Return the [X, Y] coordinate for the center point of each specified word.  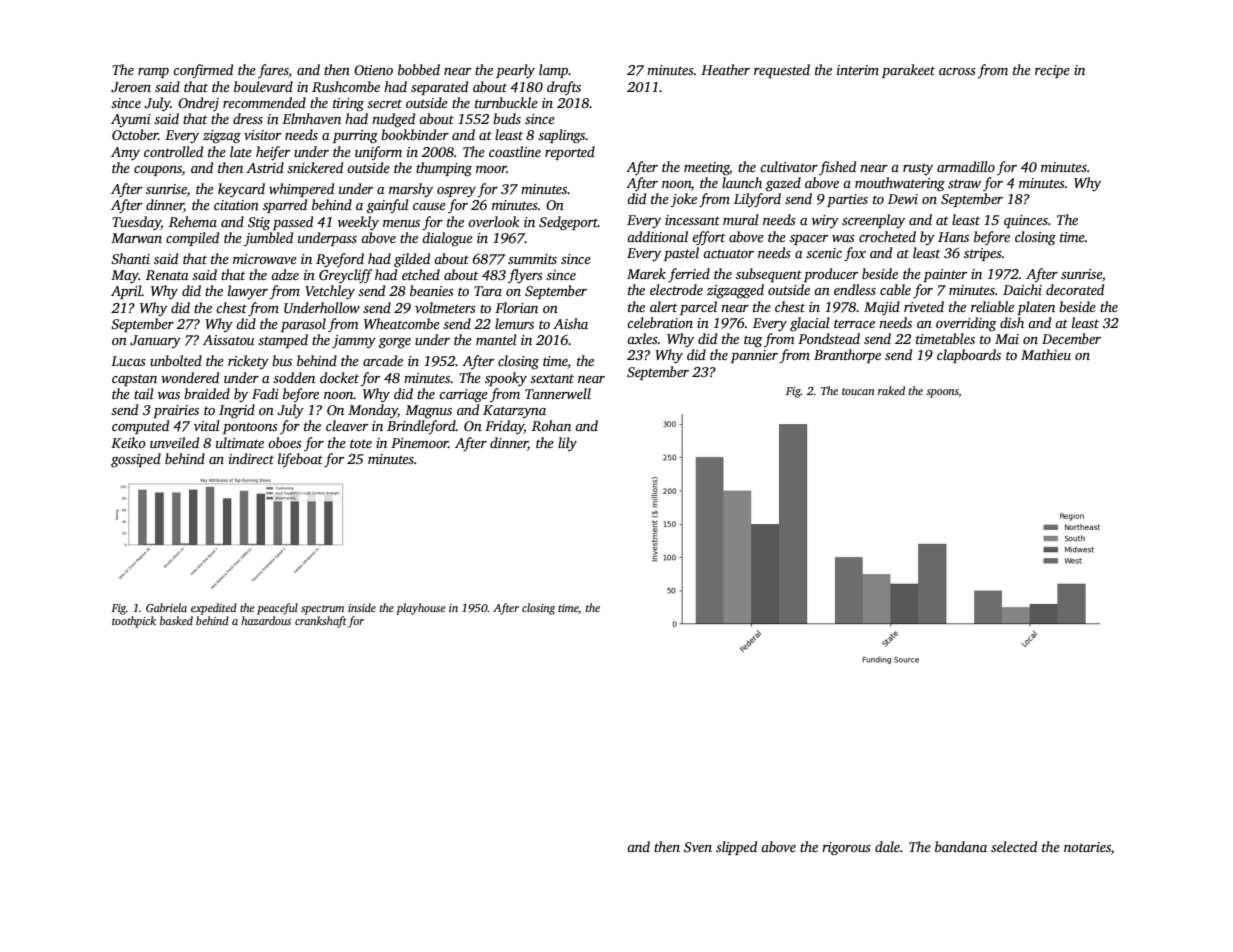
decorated [1075, 289]
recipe [1052, 71]
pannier [754, 356]
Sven [698, 847]
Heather [725, 69]
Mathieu [1046, 354]
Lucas [128, 361]
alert [664, 306]
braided [207, 393]
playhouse [420, 609]
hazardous [266, 620]
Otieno [373, 70]
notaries [1087, 847]
